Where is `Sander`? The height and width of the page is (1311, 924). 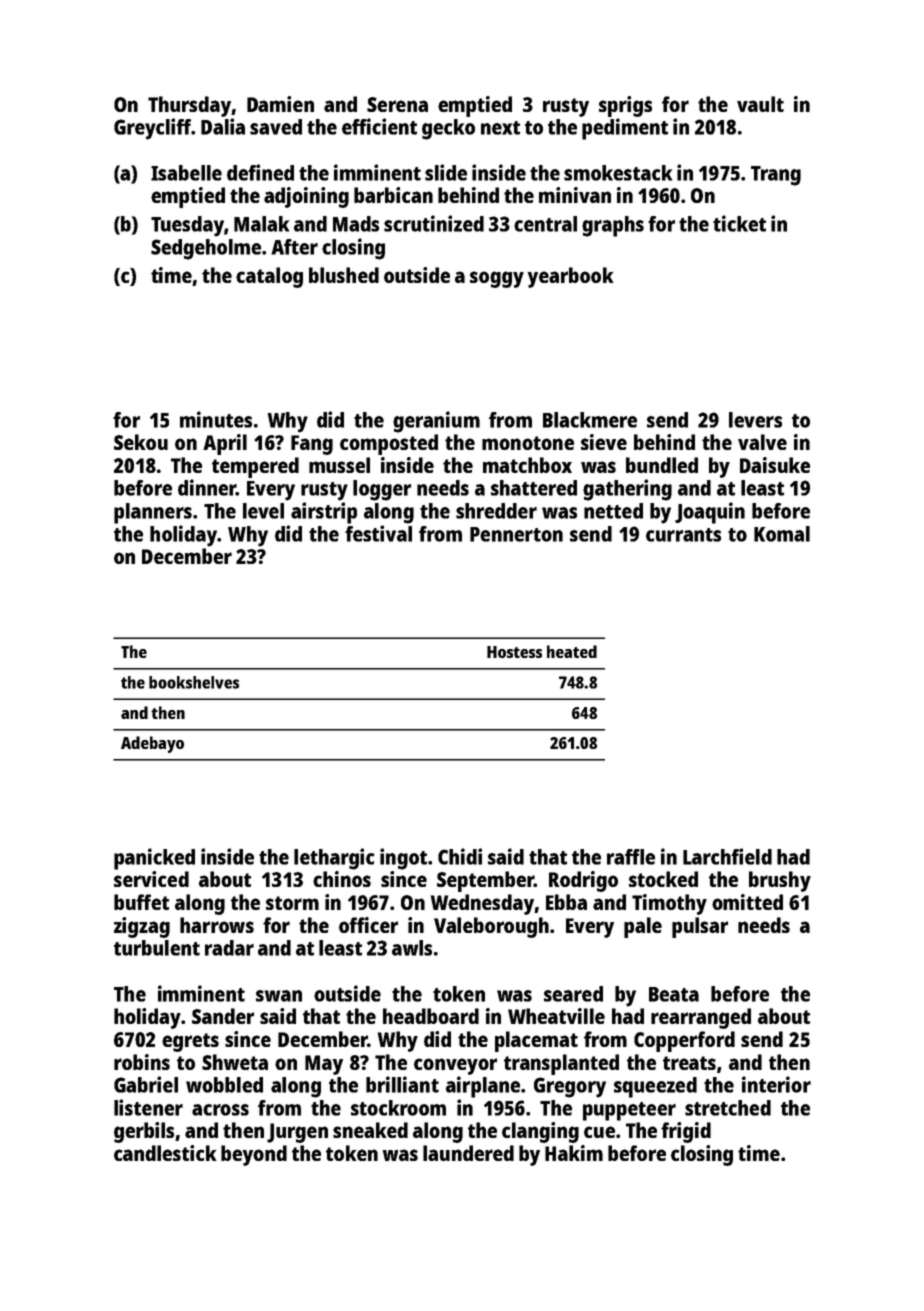 Sander is located at coordinates (223, 1016).
